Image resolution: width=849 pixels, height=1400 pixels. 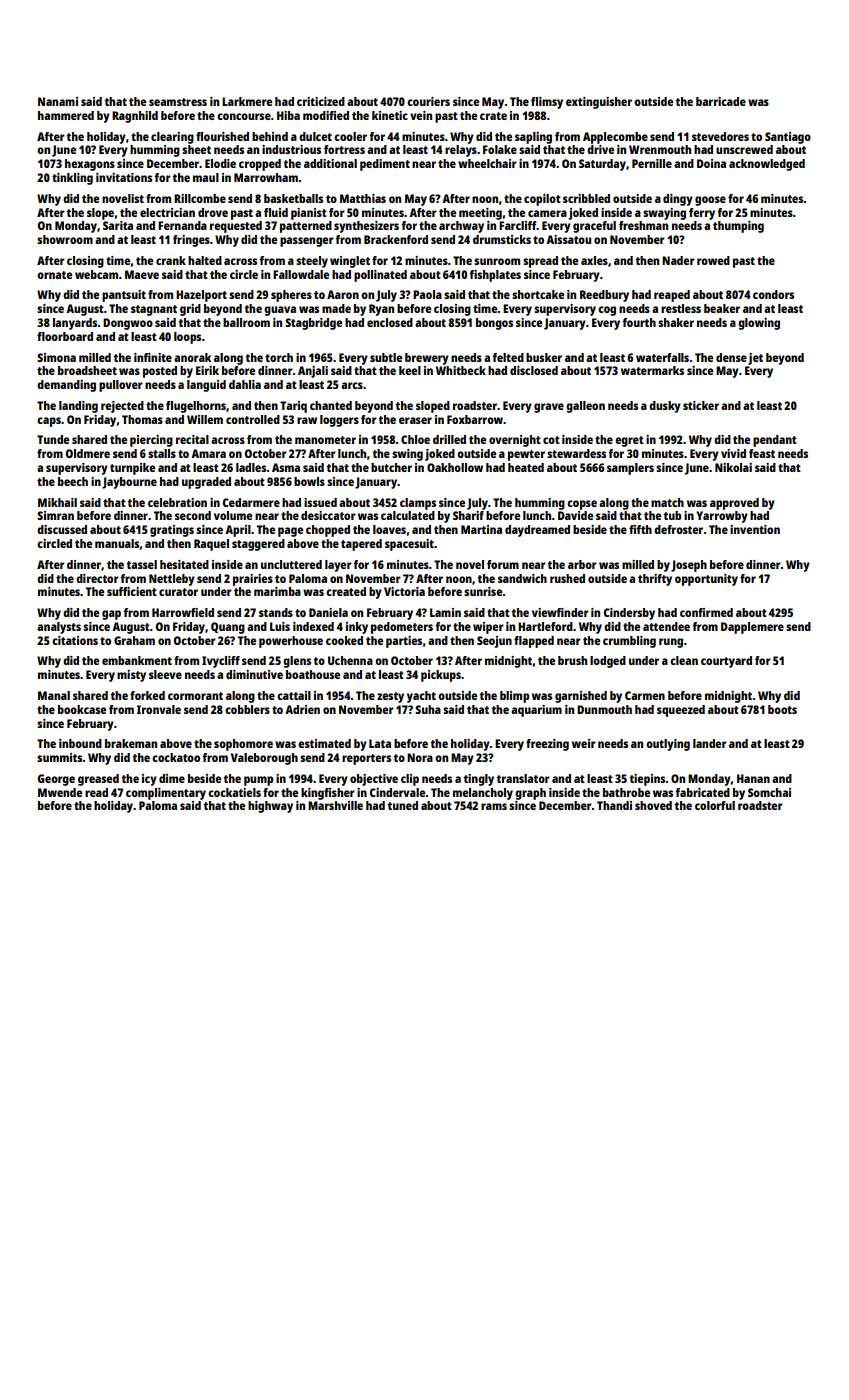 I want to click on curator, so click(x=178, y=592).
